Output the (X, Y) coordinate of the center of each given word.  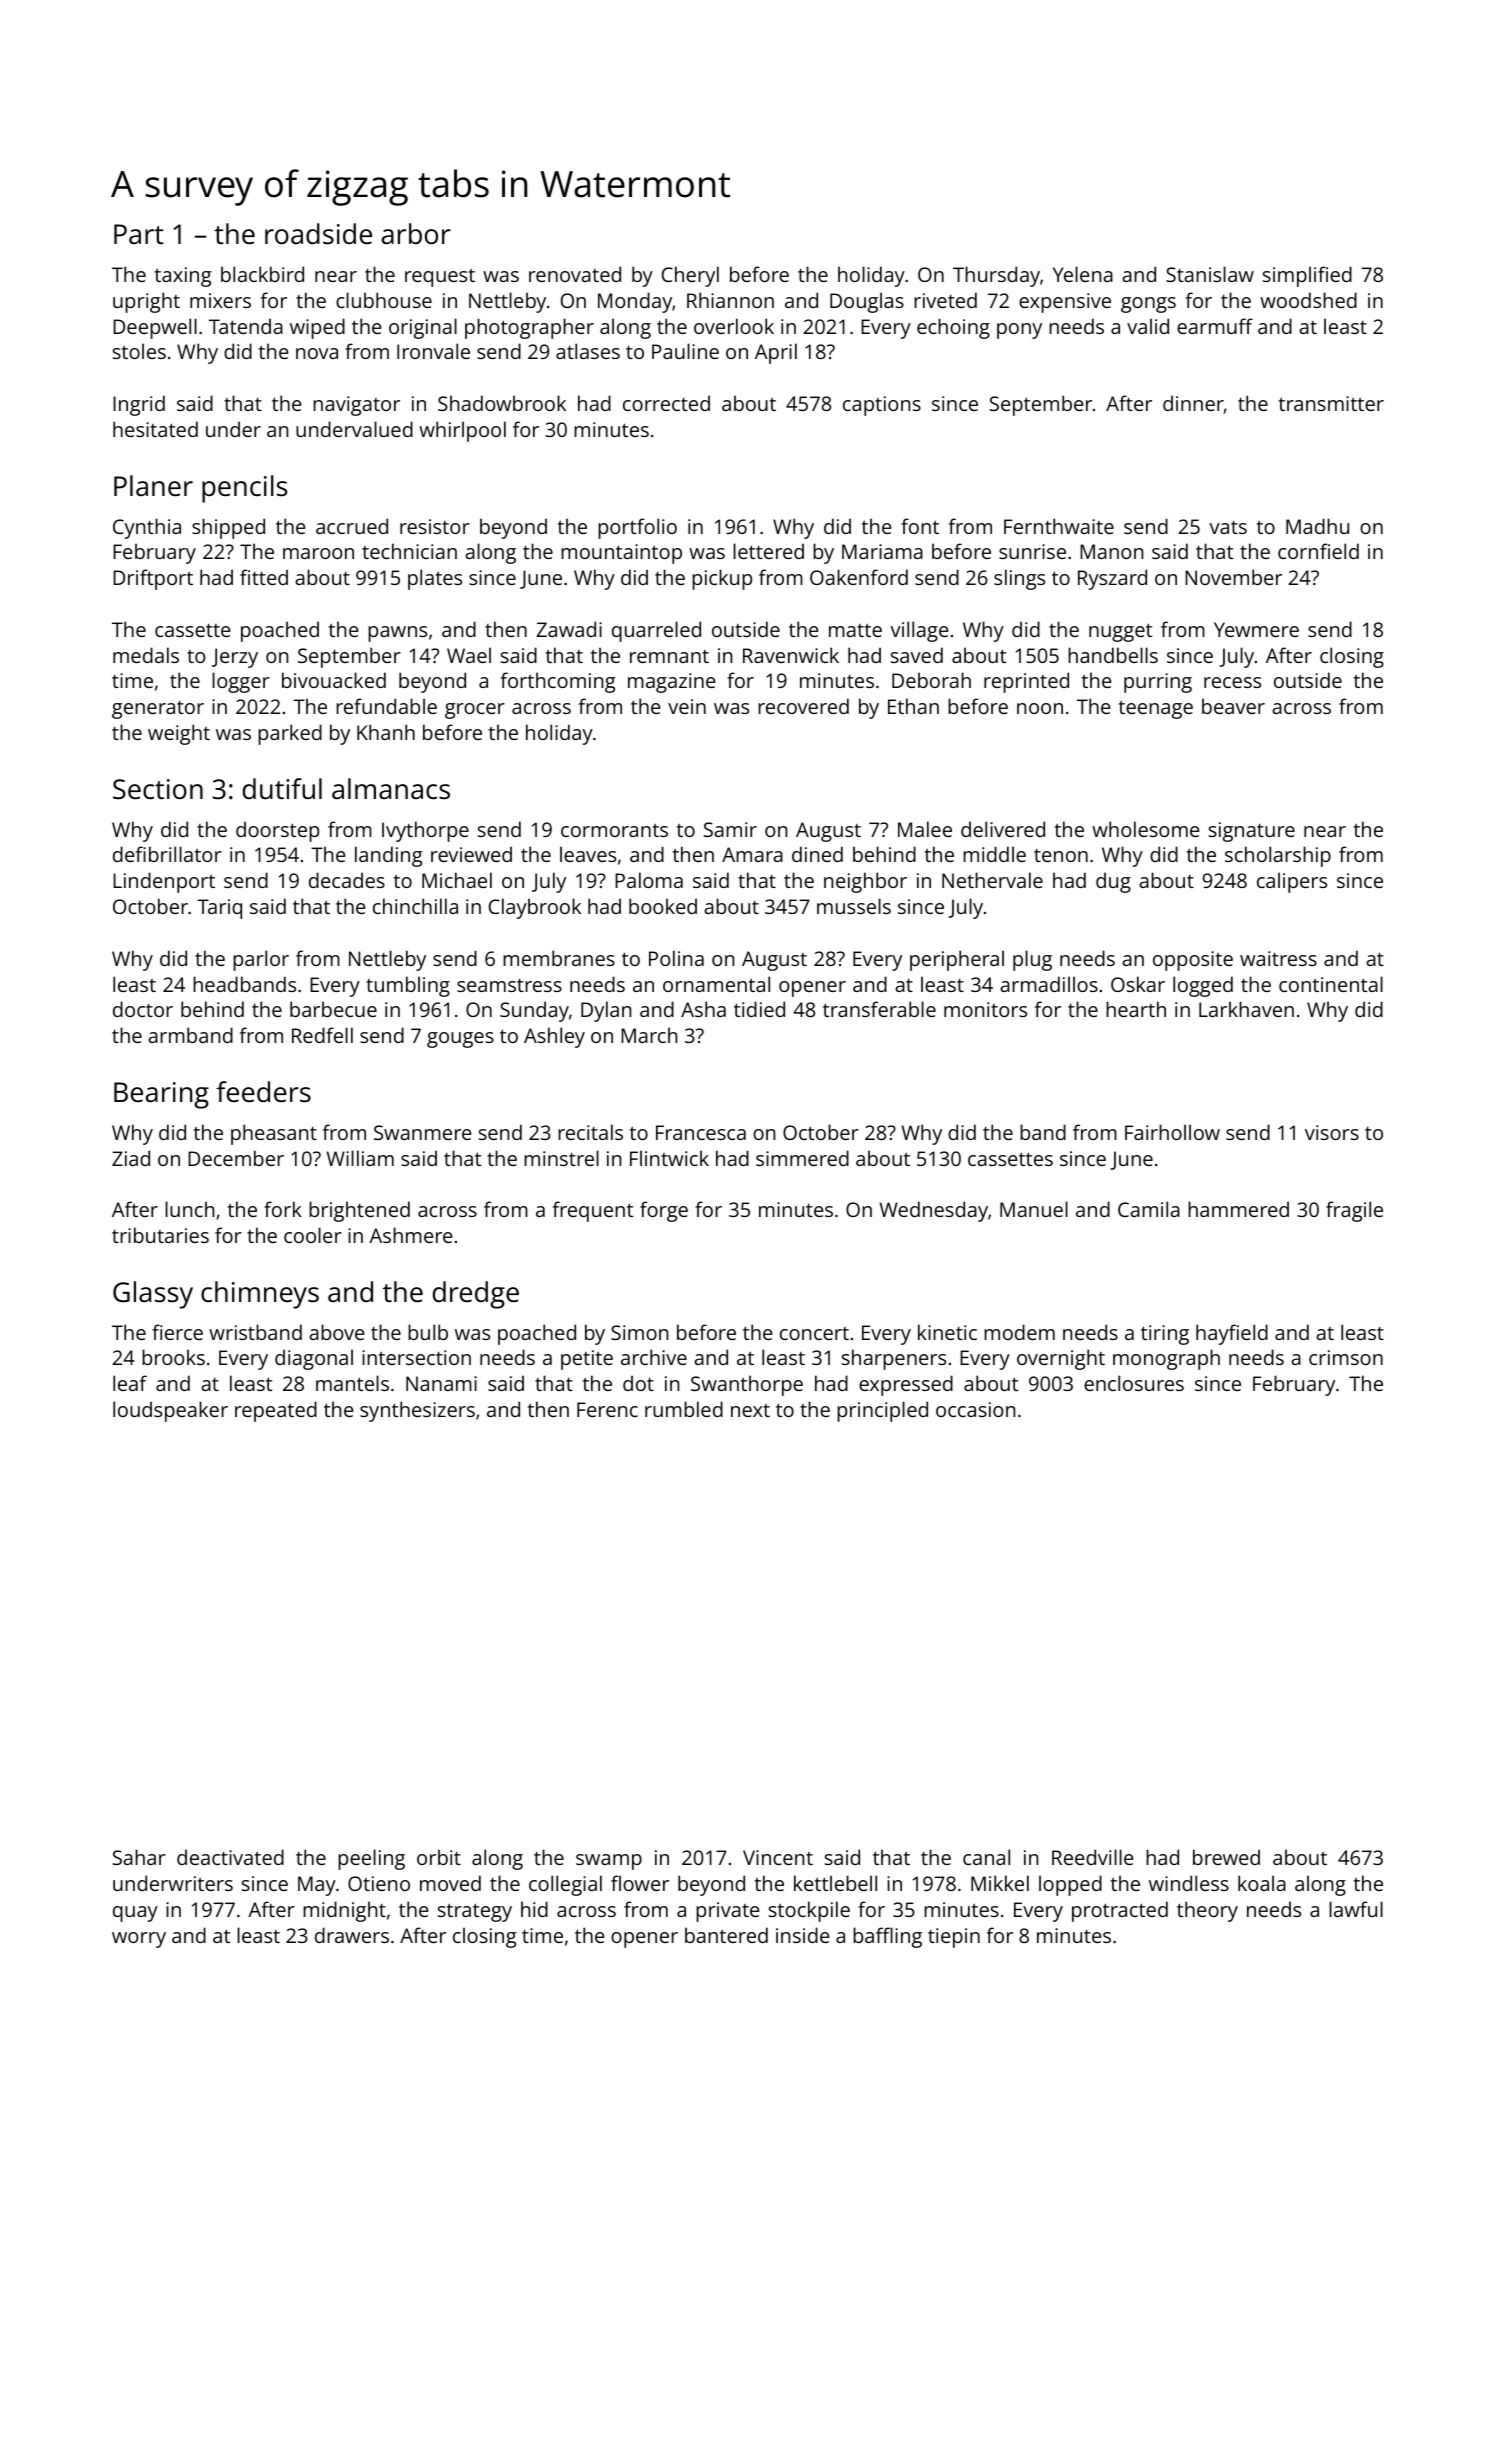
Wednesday (934, 1211)
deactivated (230, 1857)
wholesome (1145, 829)
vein (687, 706)
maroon (318, 553)
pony (1019, 331)
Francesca (701, 1132)
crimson (1346, 1357)
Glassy (153, 1295)
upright (146, 302)
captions (882, 406)
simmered (802, 1158)
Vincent (778, 1857)
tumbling (408, 986)
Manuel (1034, 1209)
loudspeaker (170, 1411)
